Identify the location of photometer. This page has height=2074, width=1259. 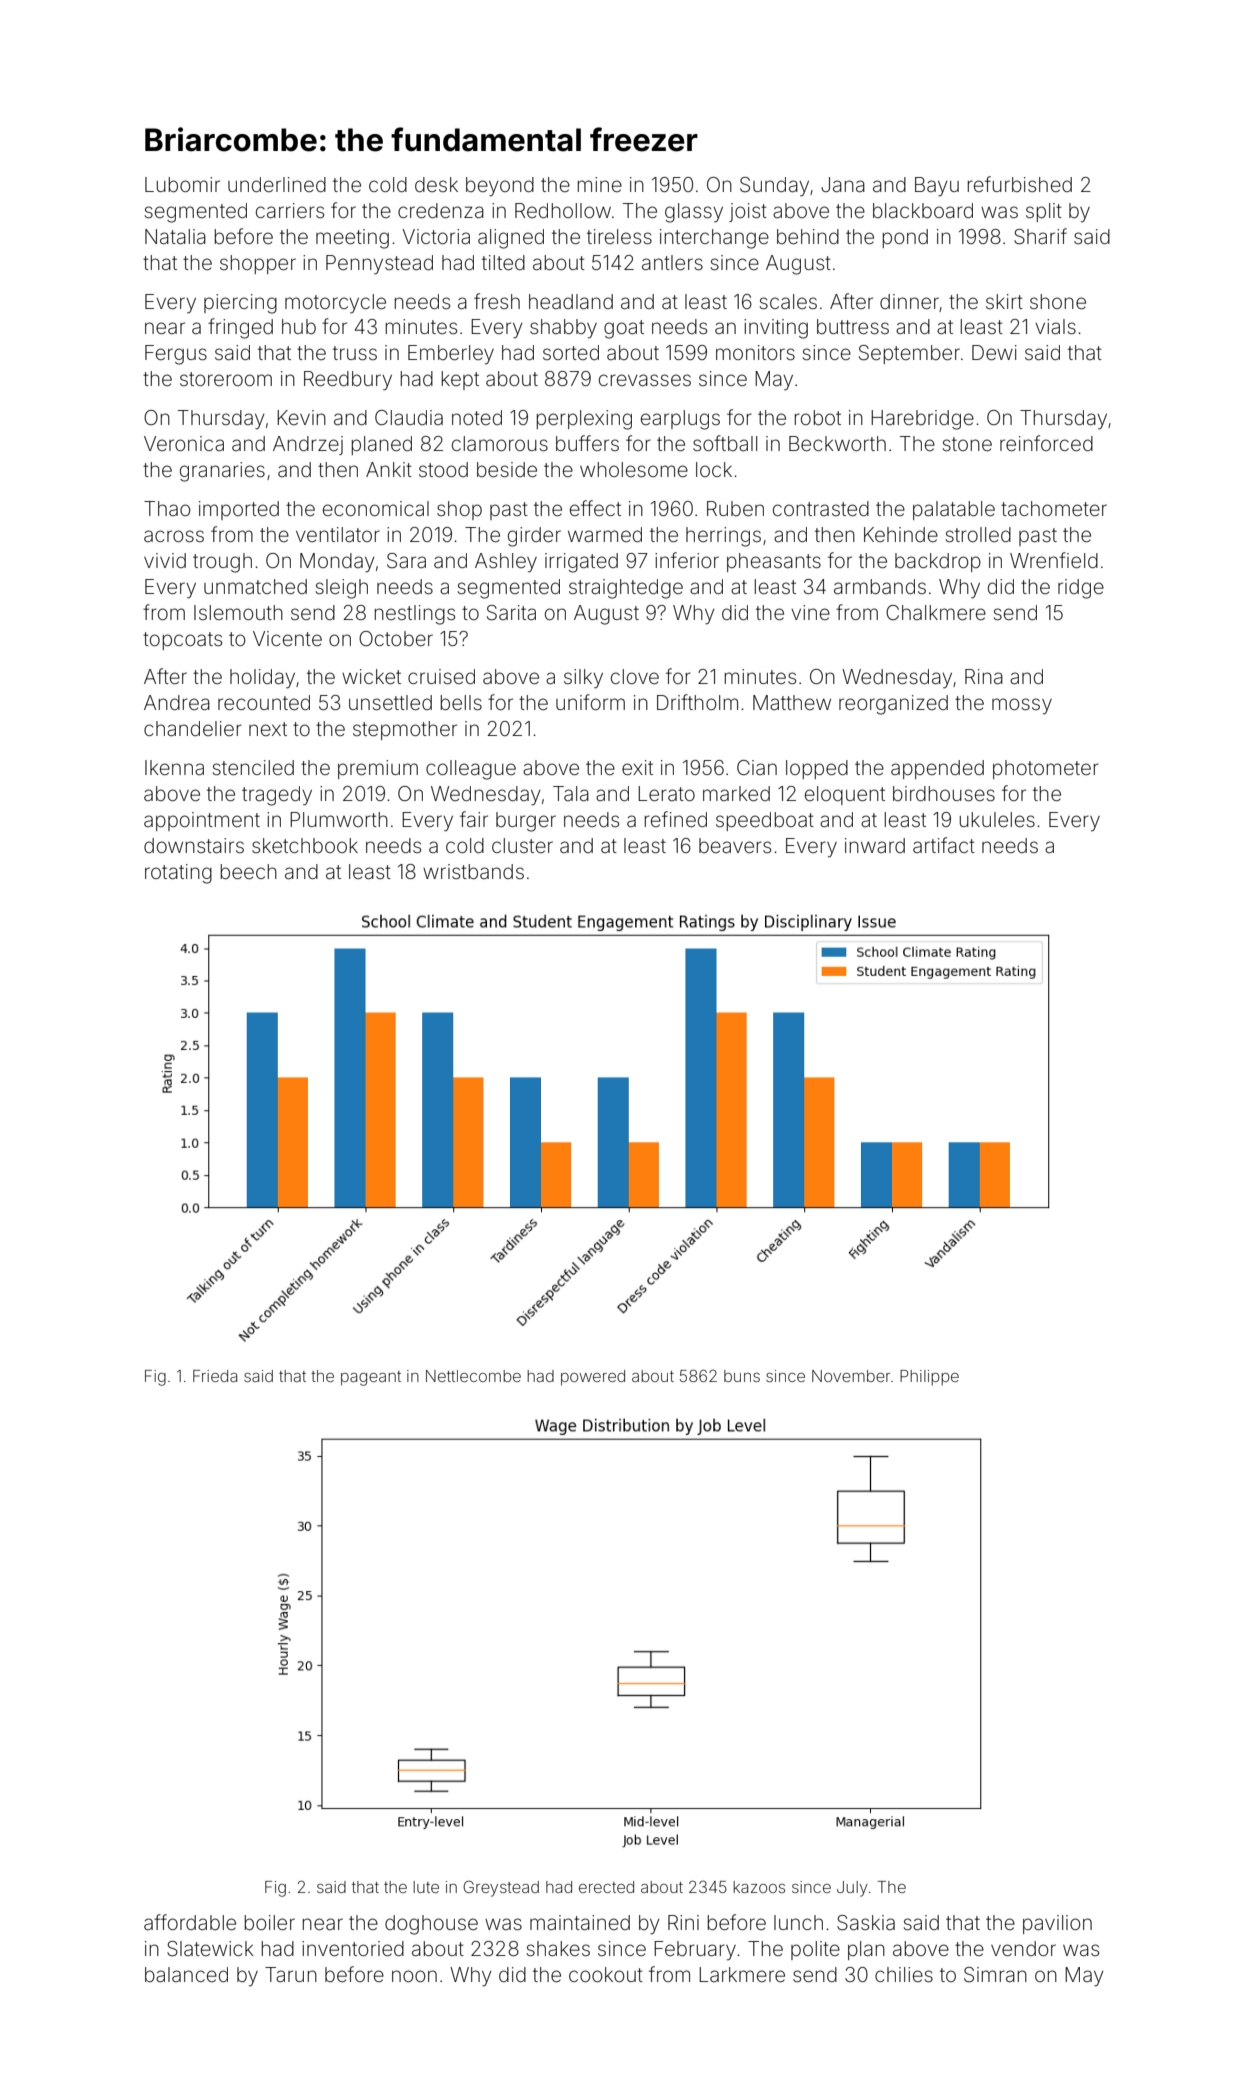
(1046, 769).
